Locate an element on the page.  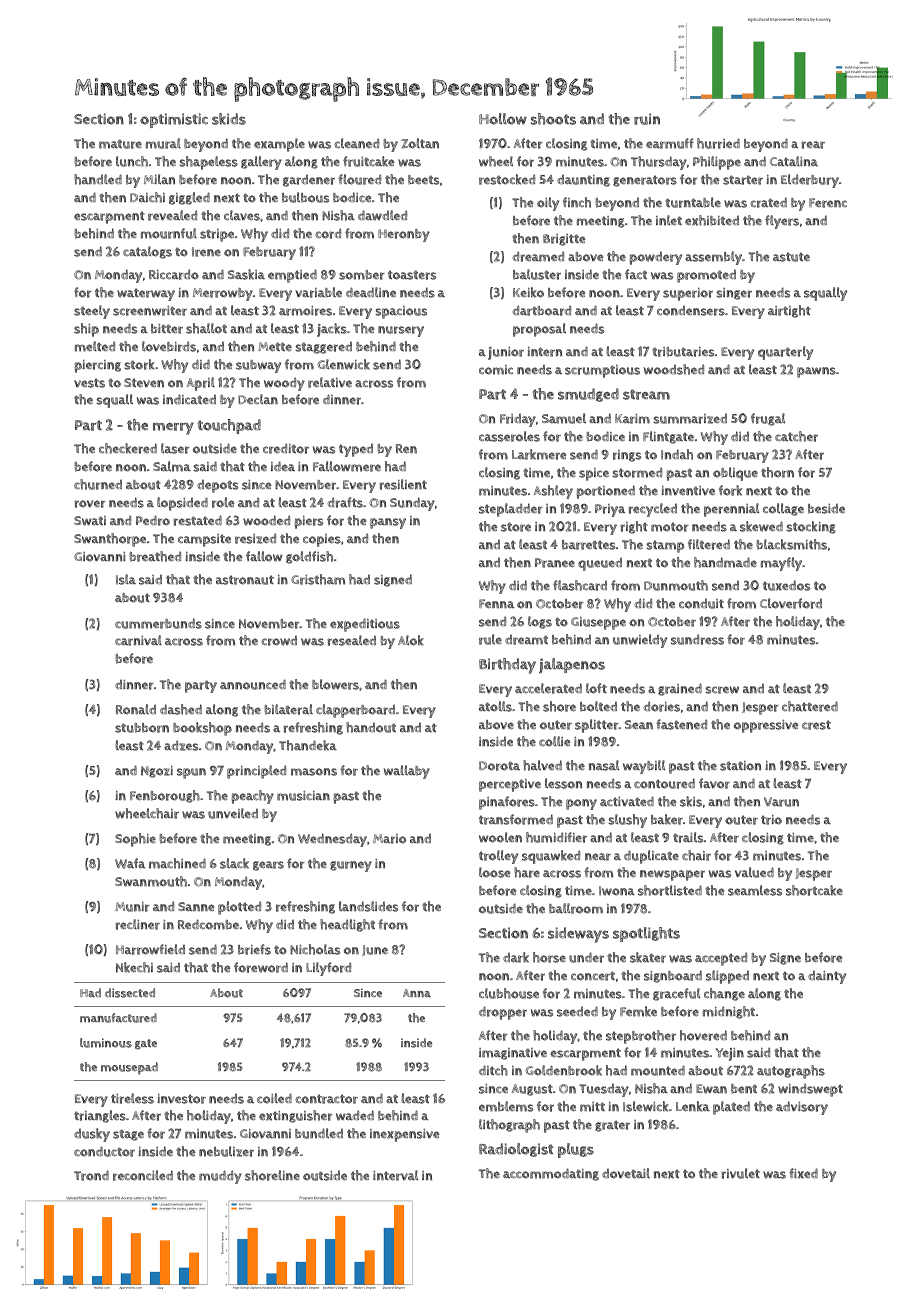
Dunmouth is located at coordinates (676, 585).
